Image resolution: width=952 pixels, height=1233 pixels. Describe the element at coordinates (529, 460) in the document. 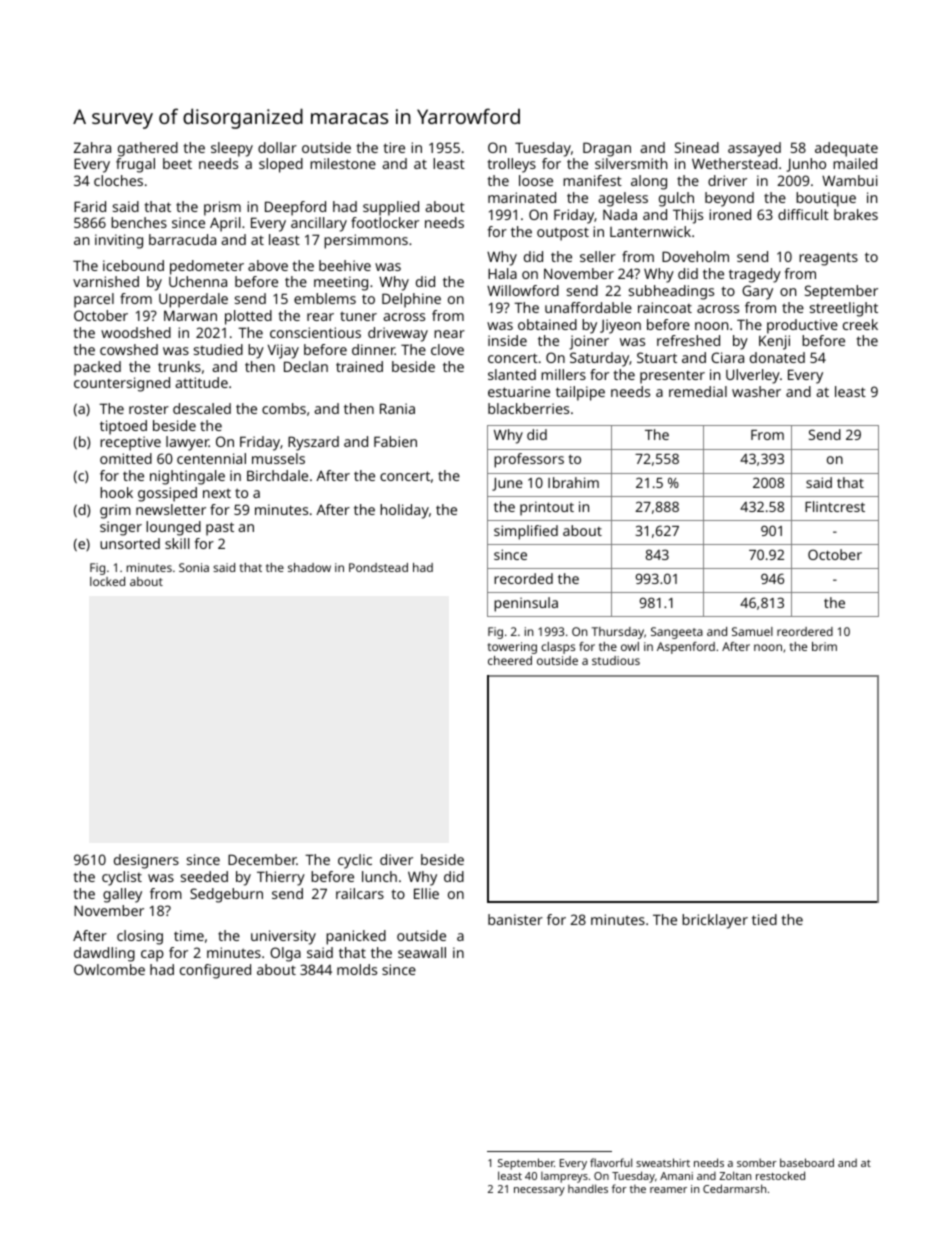

I see `professors` at that location.
